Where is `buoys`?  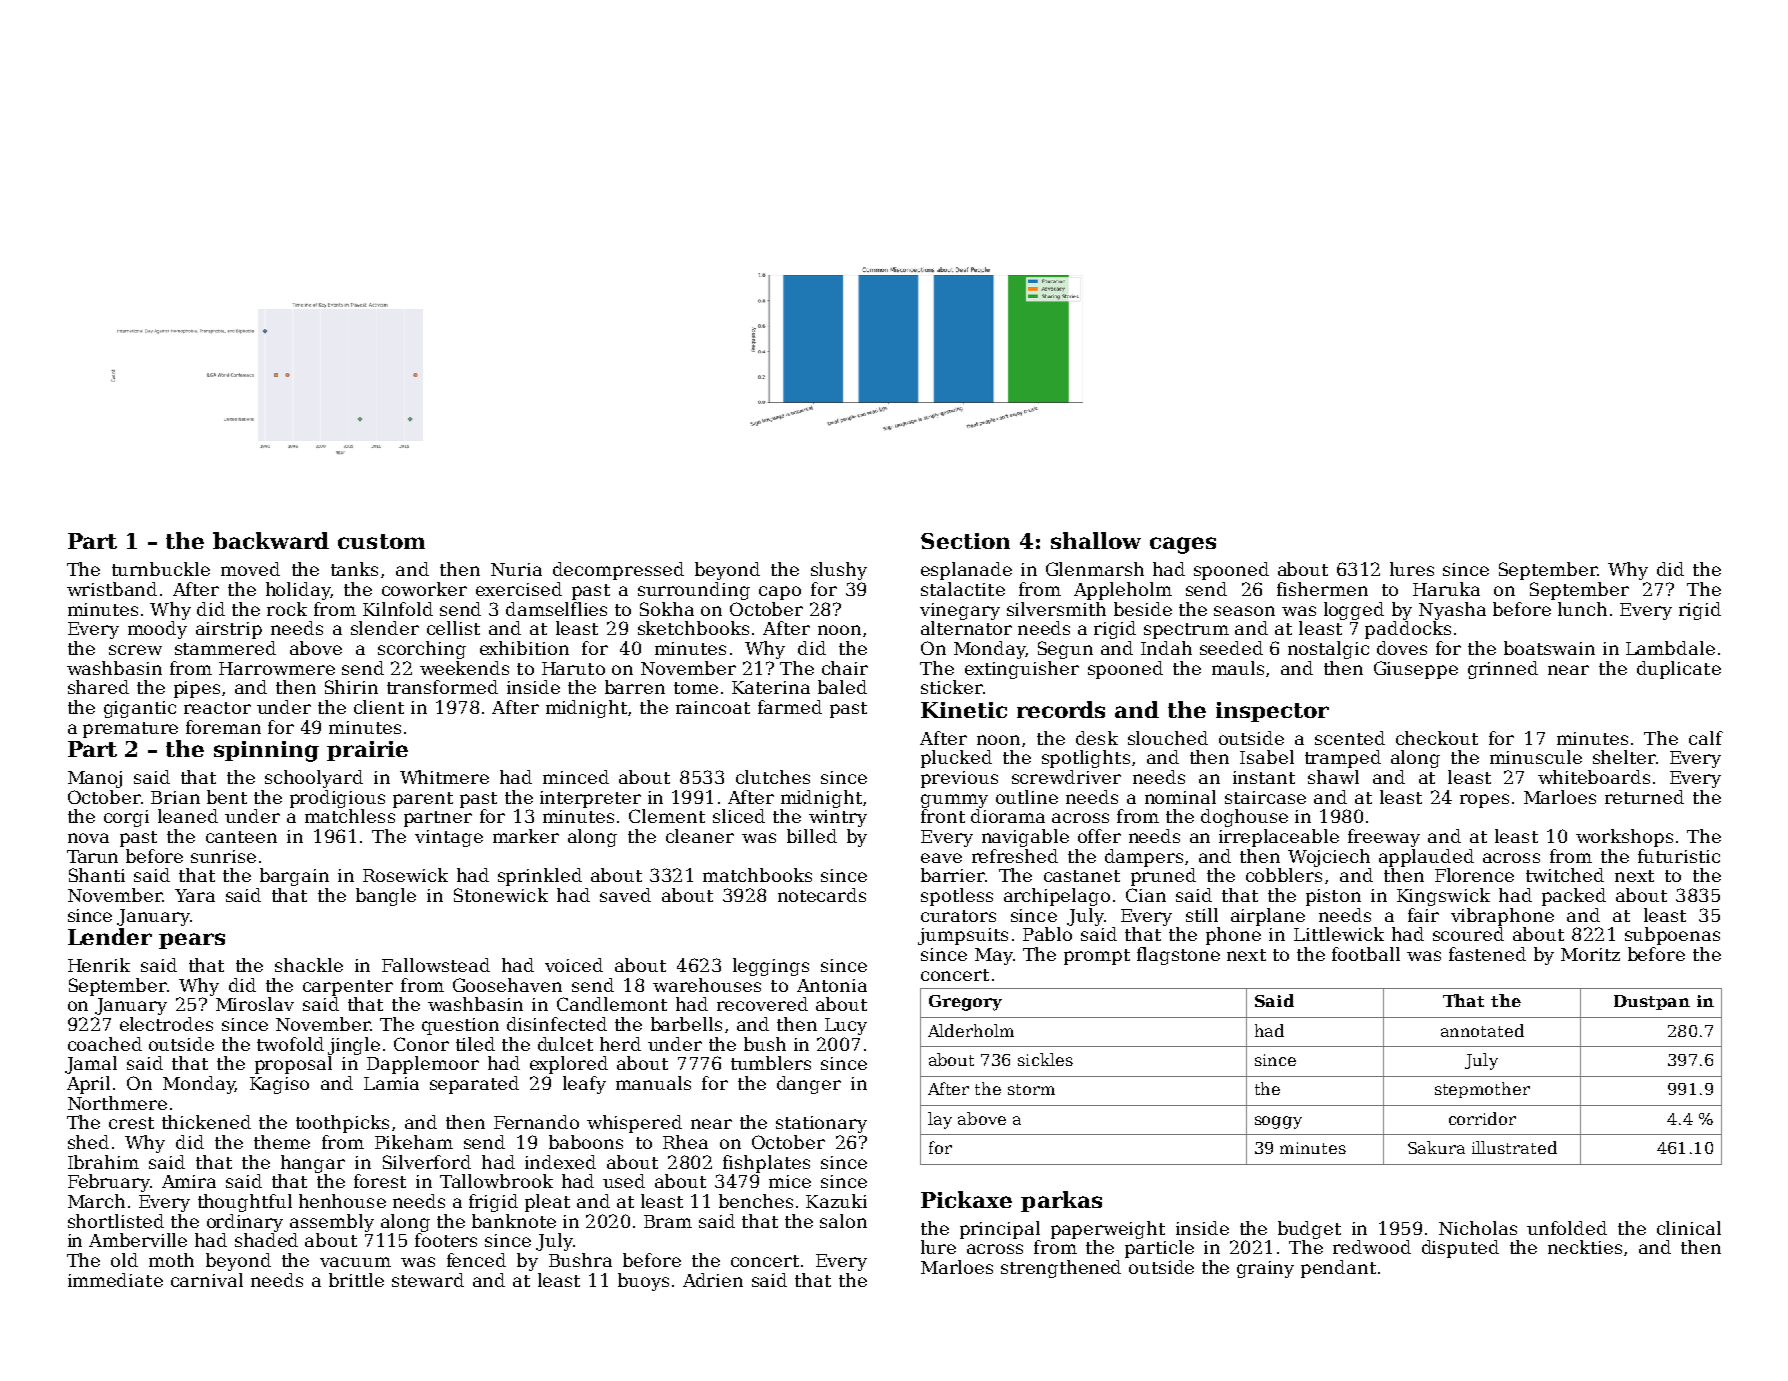
buoys is located at coordinates (643, 1282).
